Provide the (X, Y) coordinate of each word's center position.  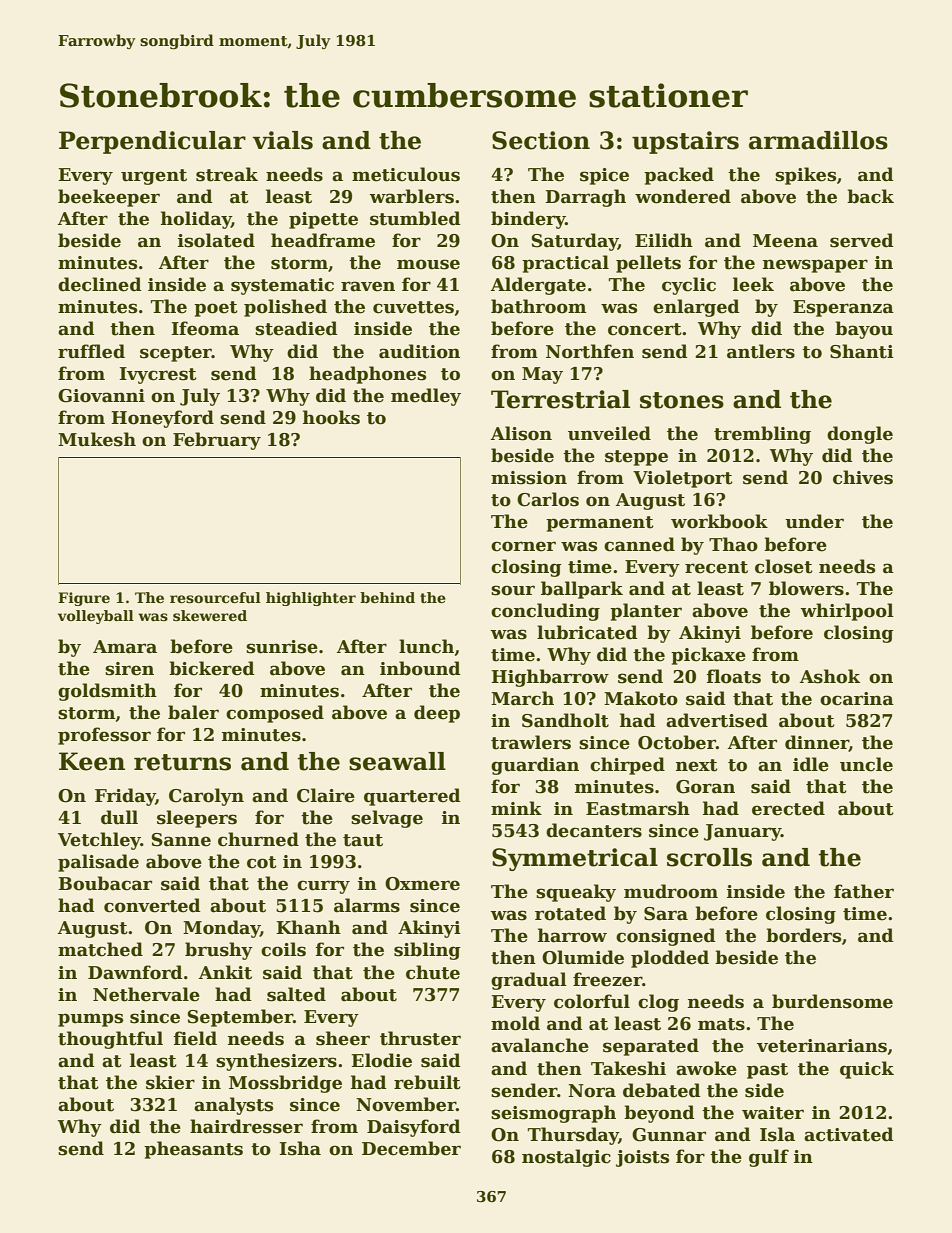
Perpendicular (152, 142)
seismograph (553, 1114)
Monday (221, 929)
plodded (670, 959)
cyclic (689, 286)
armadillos (818, 140)
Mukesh (97, 439)
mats (721, 1024)
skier (170, 1082)
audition (419, 351)
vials (283, 140)
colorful (592, 1001)
